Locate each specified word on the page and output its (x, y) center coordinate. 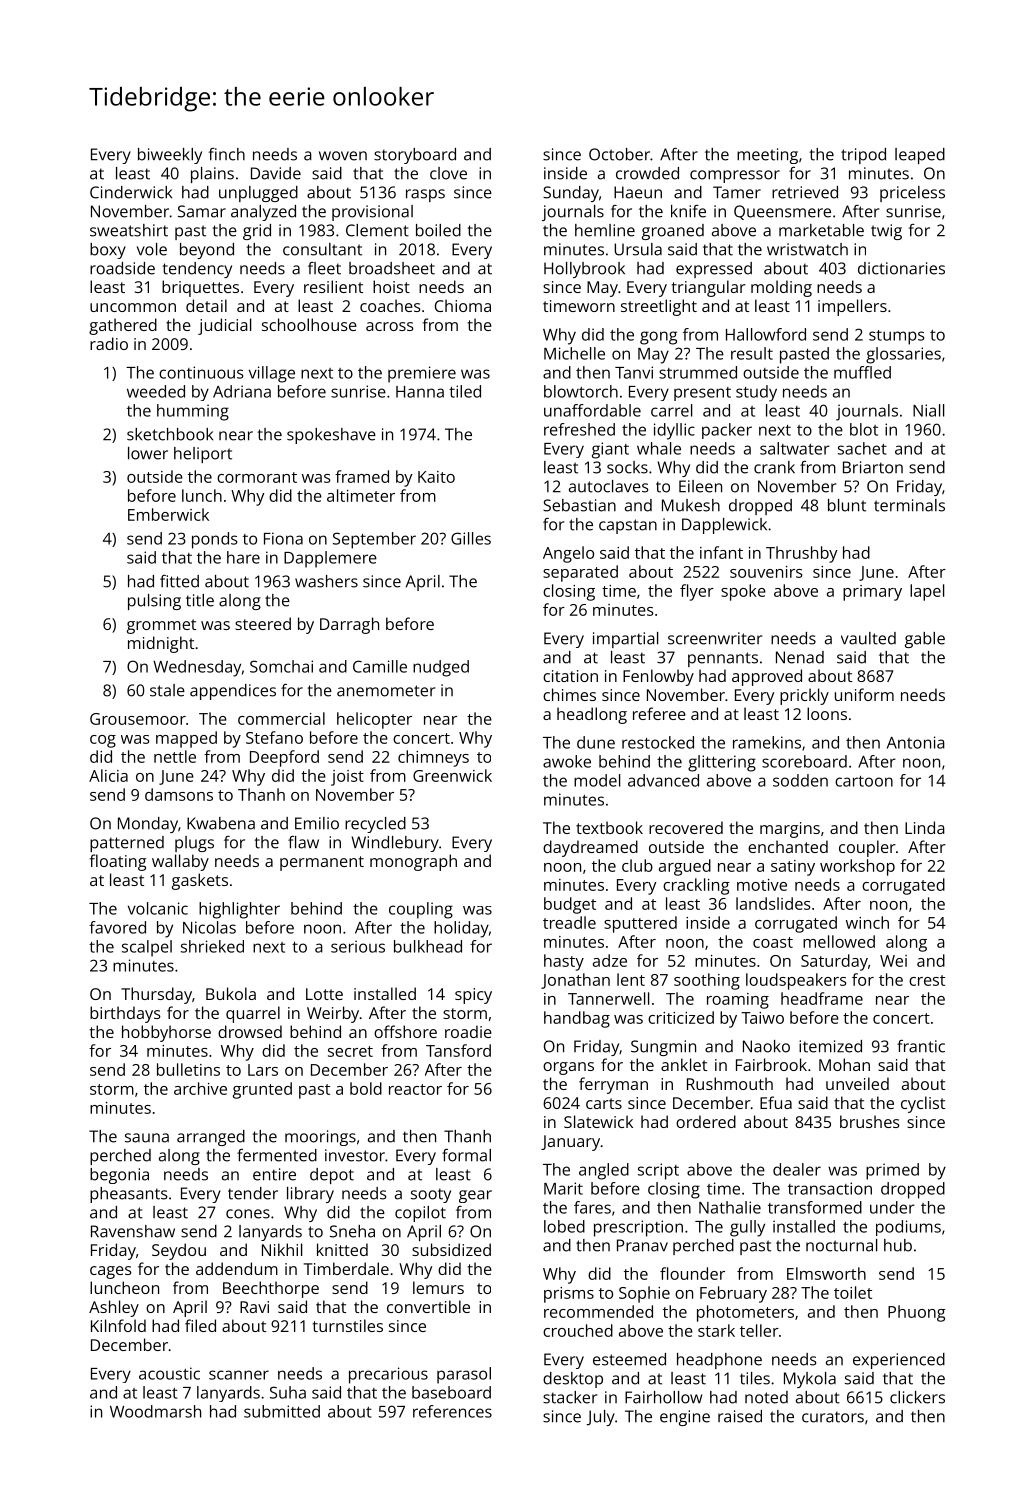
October (619, 154)
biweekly (170, 156)
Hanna (420, 392)
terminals (909, 505)
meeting (767, 156)
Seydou (179, 1251)
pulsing (154, 602)
